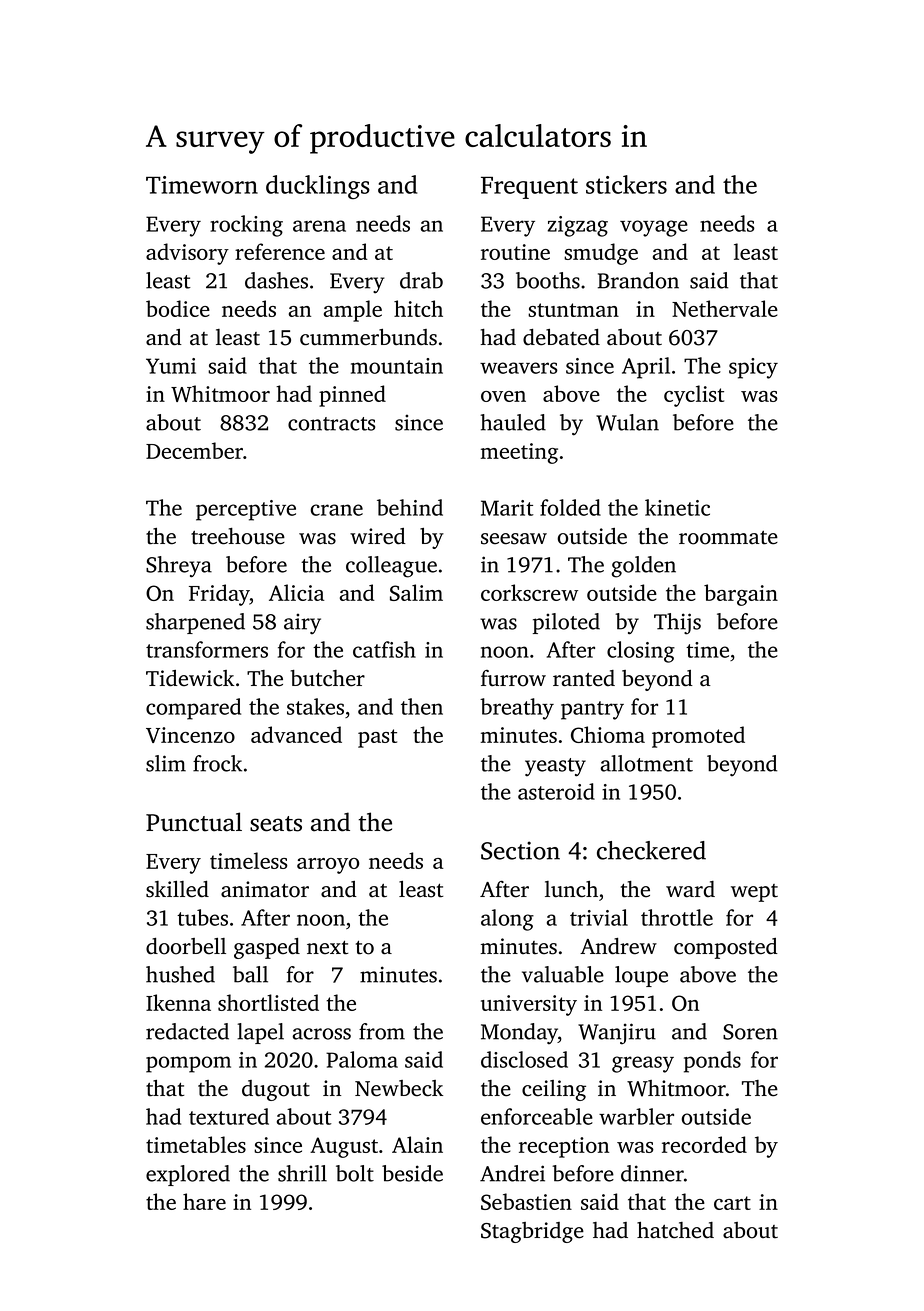 This screenshot has width=924, height=1311. What do you see at coordinates (677, 507) in the screenshot?
I see `kinetic` at bounding box center [677, 507].
